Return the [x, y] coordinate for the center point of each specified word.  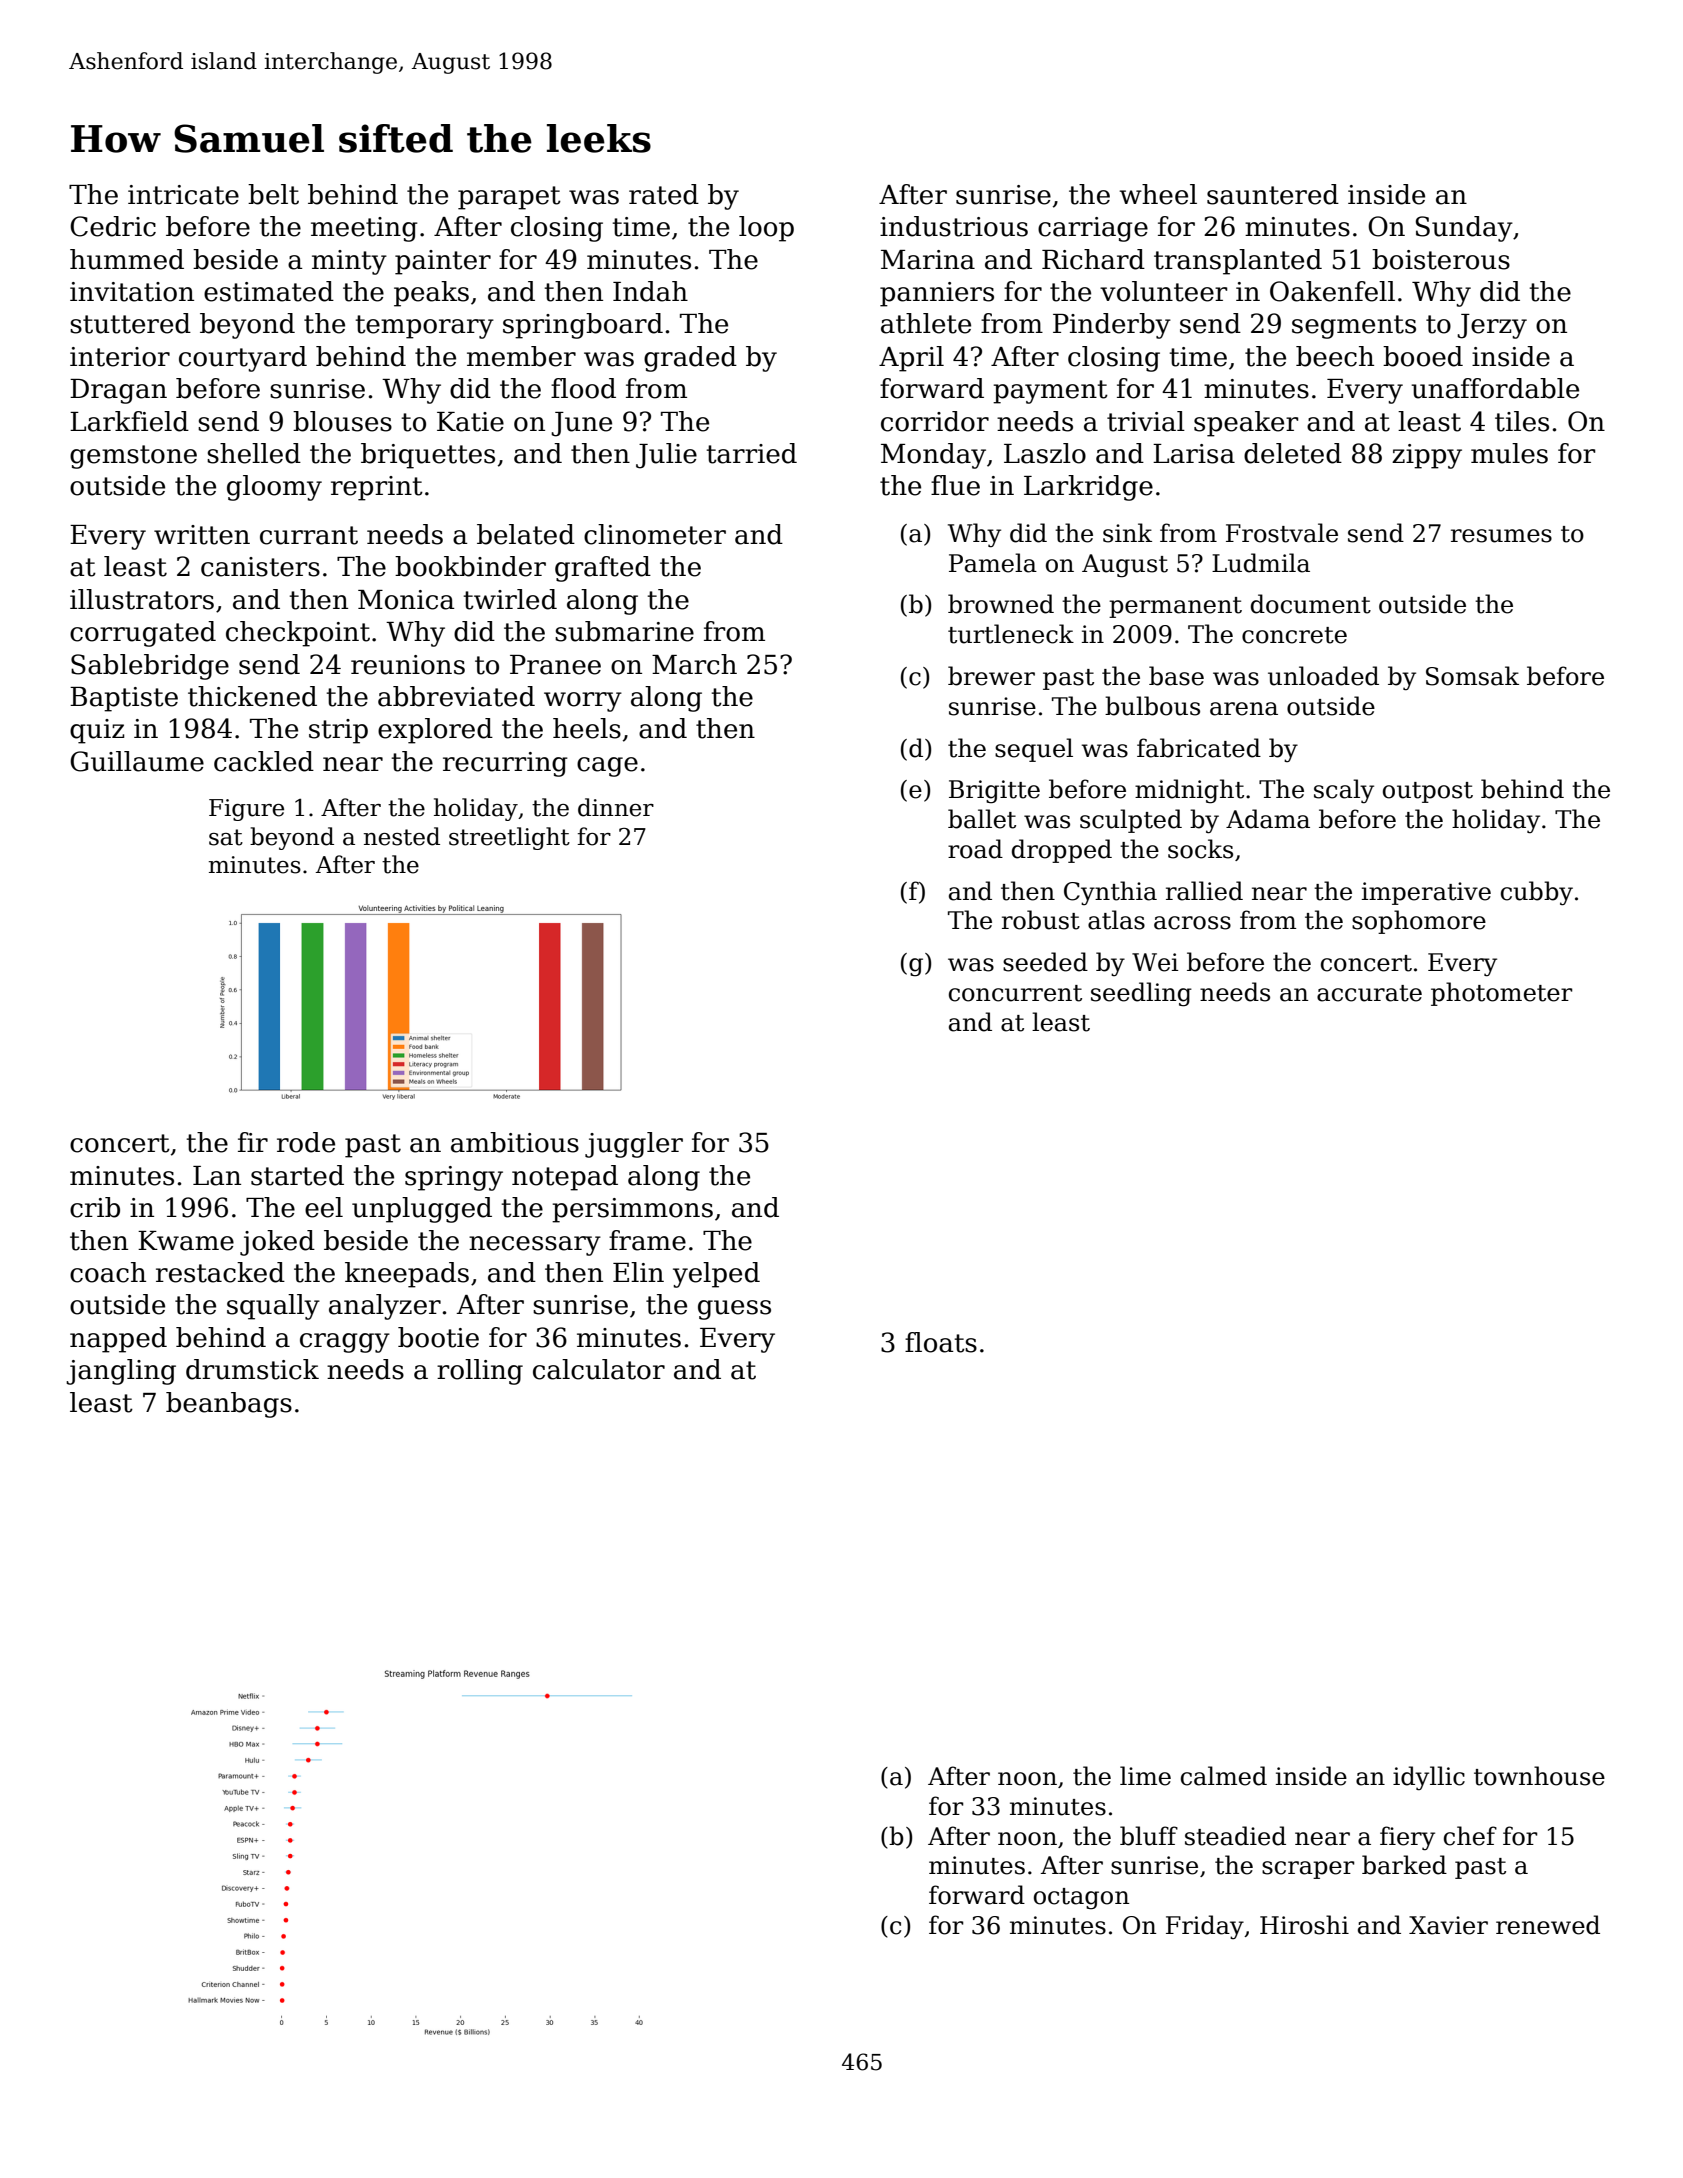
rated [664, 194]
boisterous [1441, 259]
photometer [1502, 994]
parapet [509, 198]
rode [306, 1142]
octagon [1081, 1899]
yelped [716, 1275]
